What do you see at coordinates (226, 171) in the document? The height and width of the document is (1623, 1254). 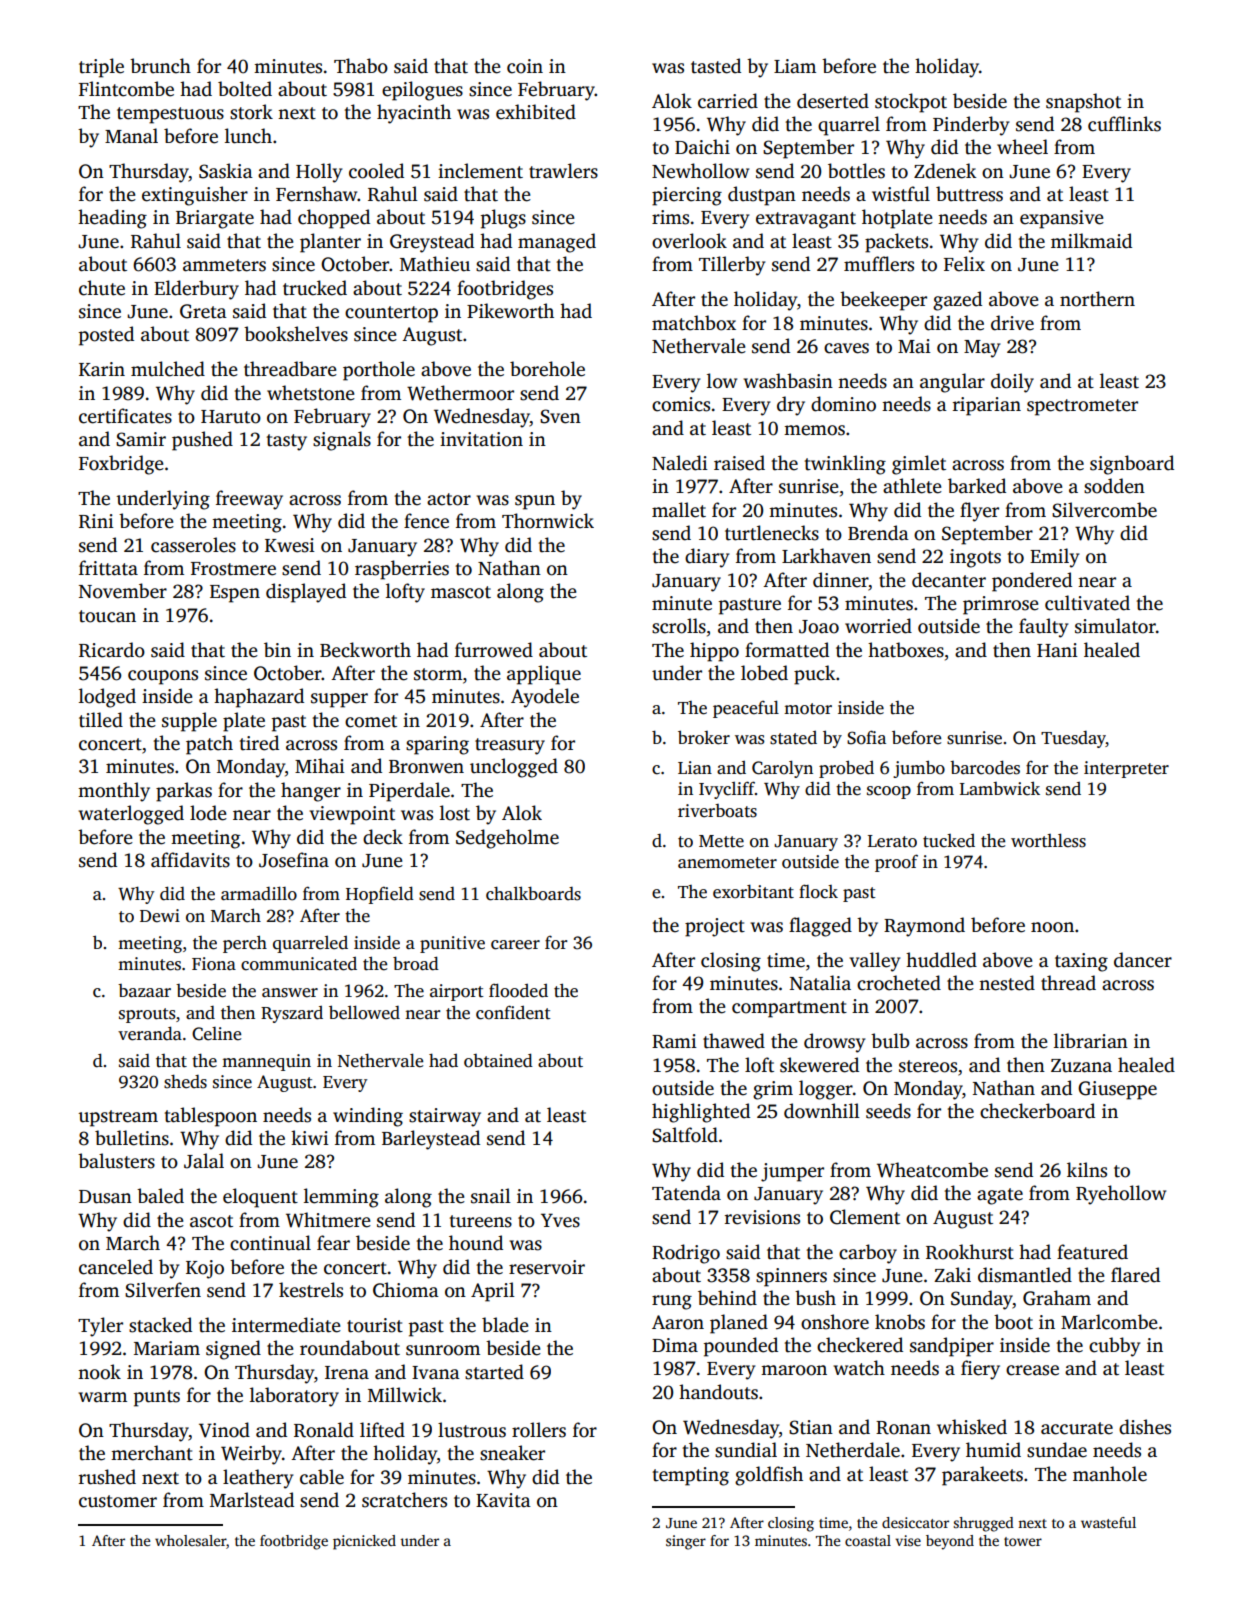 I see `Saskia` at bounding box center [226, 171].
